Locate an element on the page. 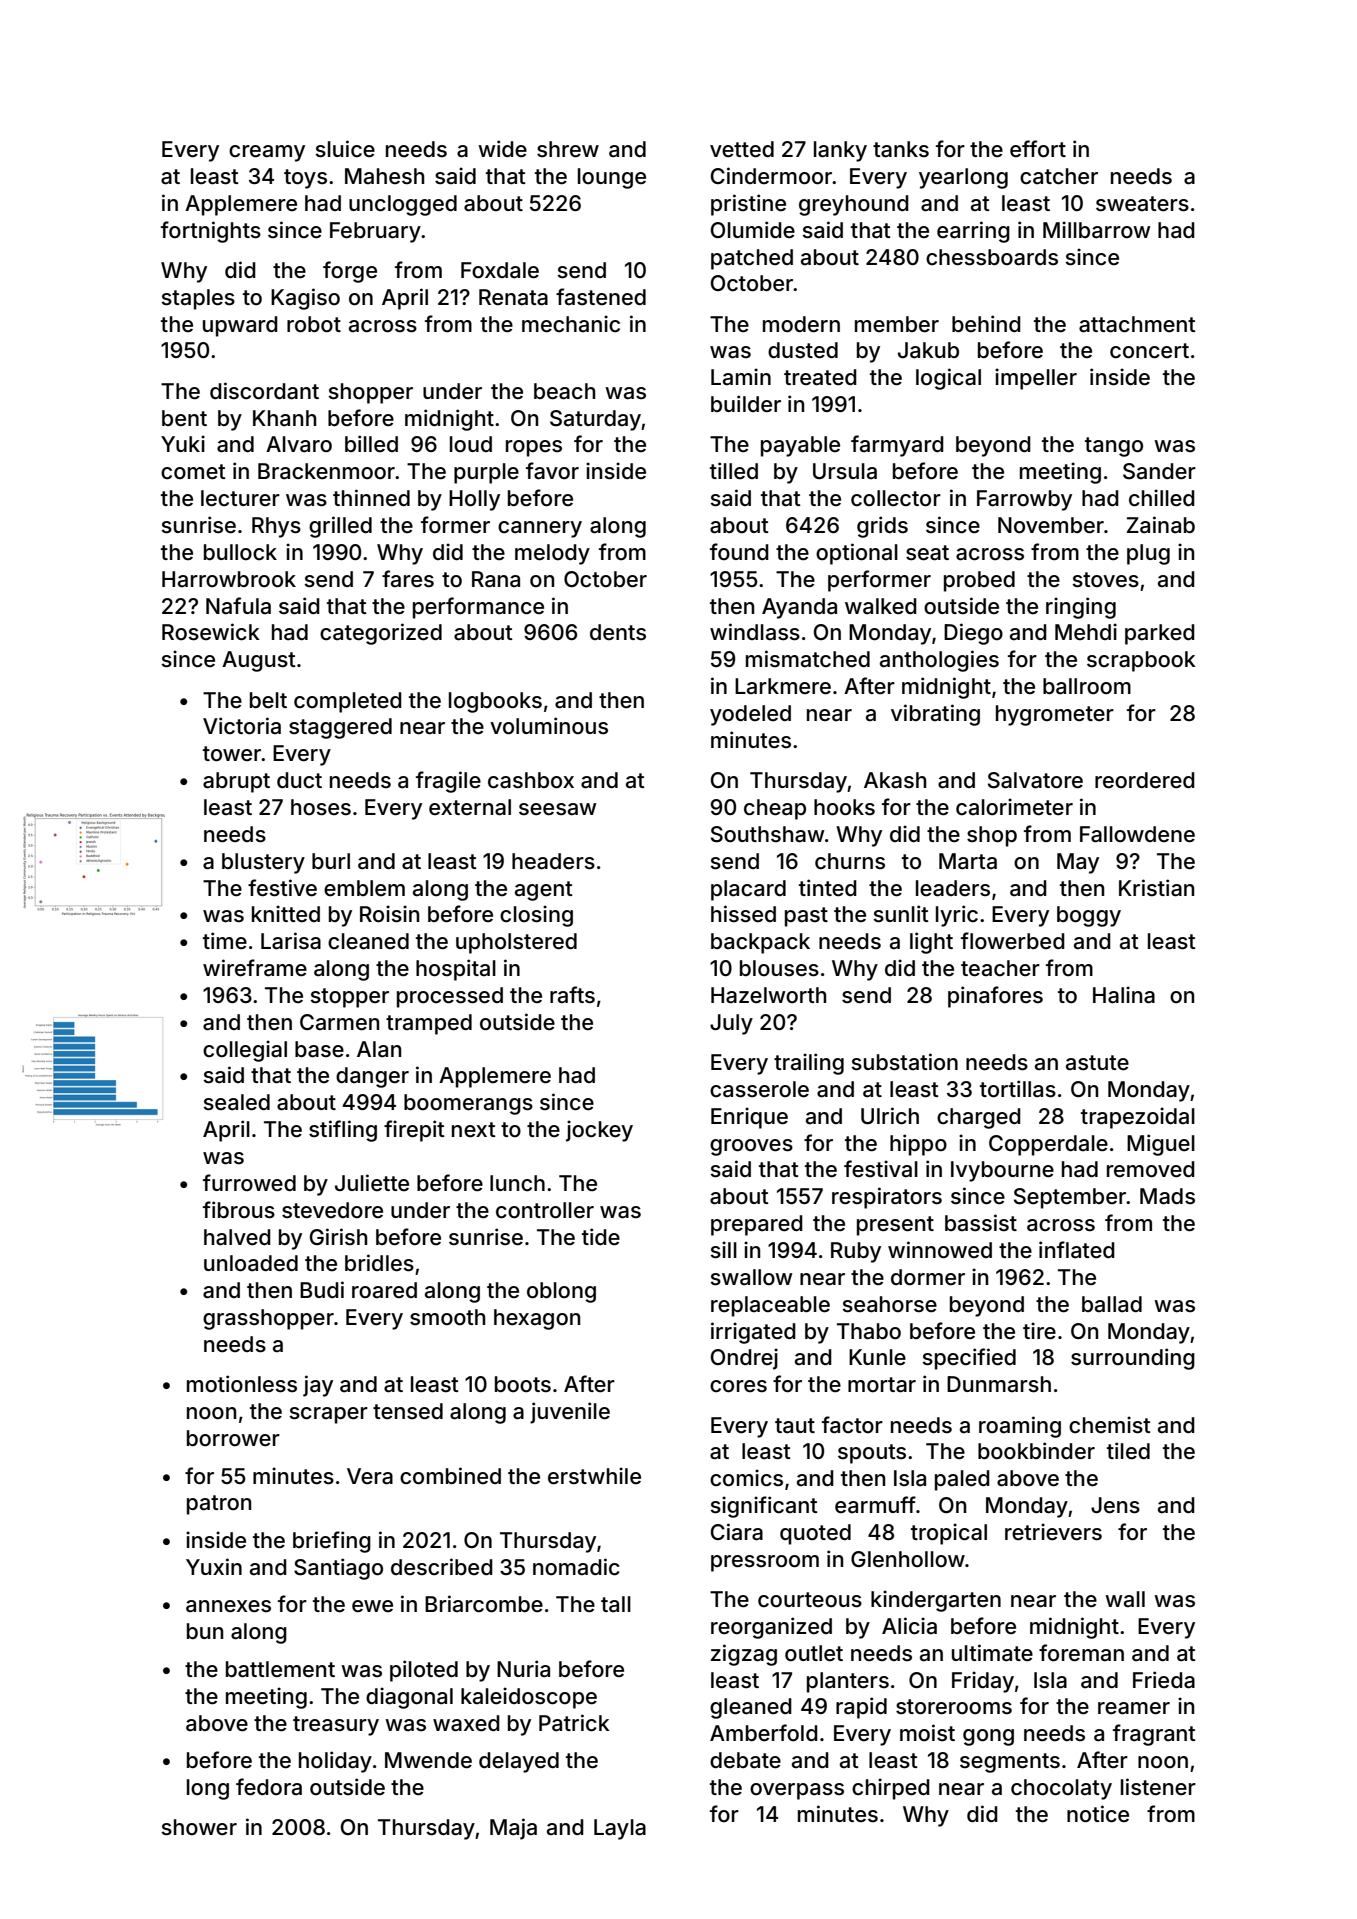 This document has height=1919, width=1357. tiled is located at coordinates (1128, 1451).
